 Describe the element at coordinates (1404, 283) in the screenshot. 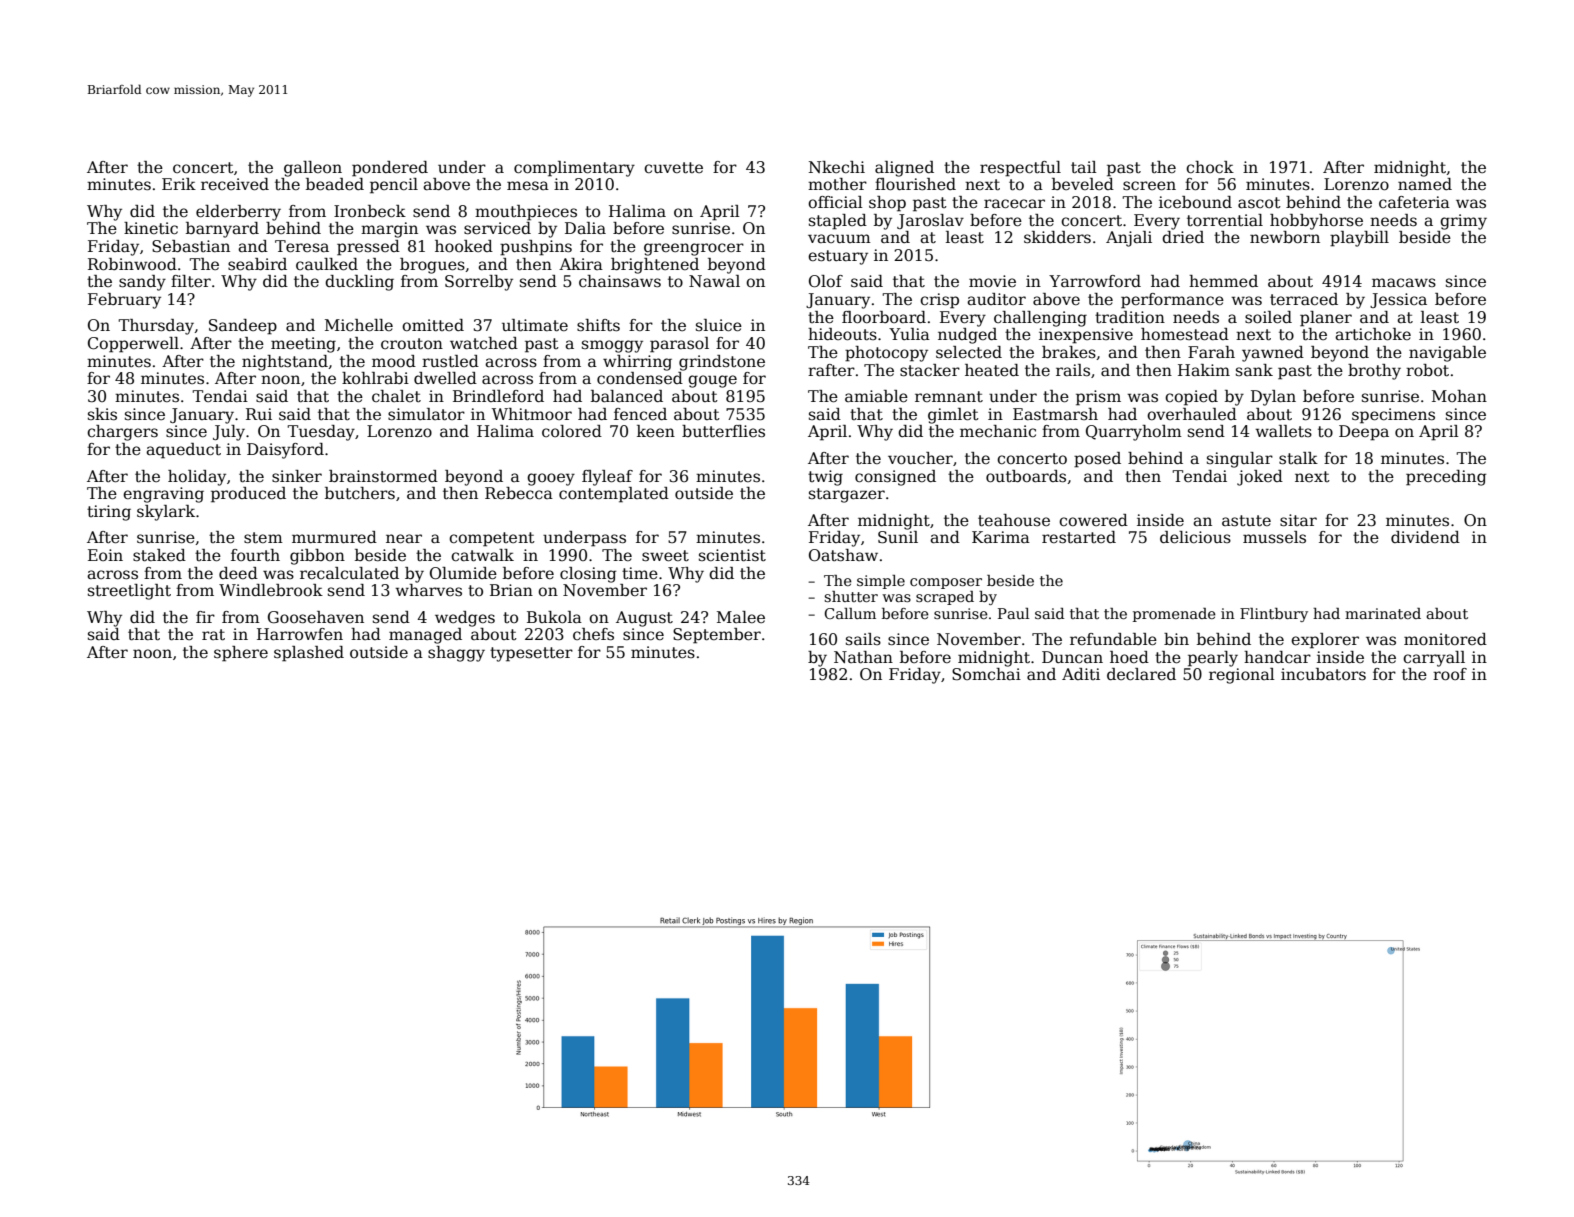

I see `macaws` at that location.
